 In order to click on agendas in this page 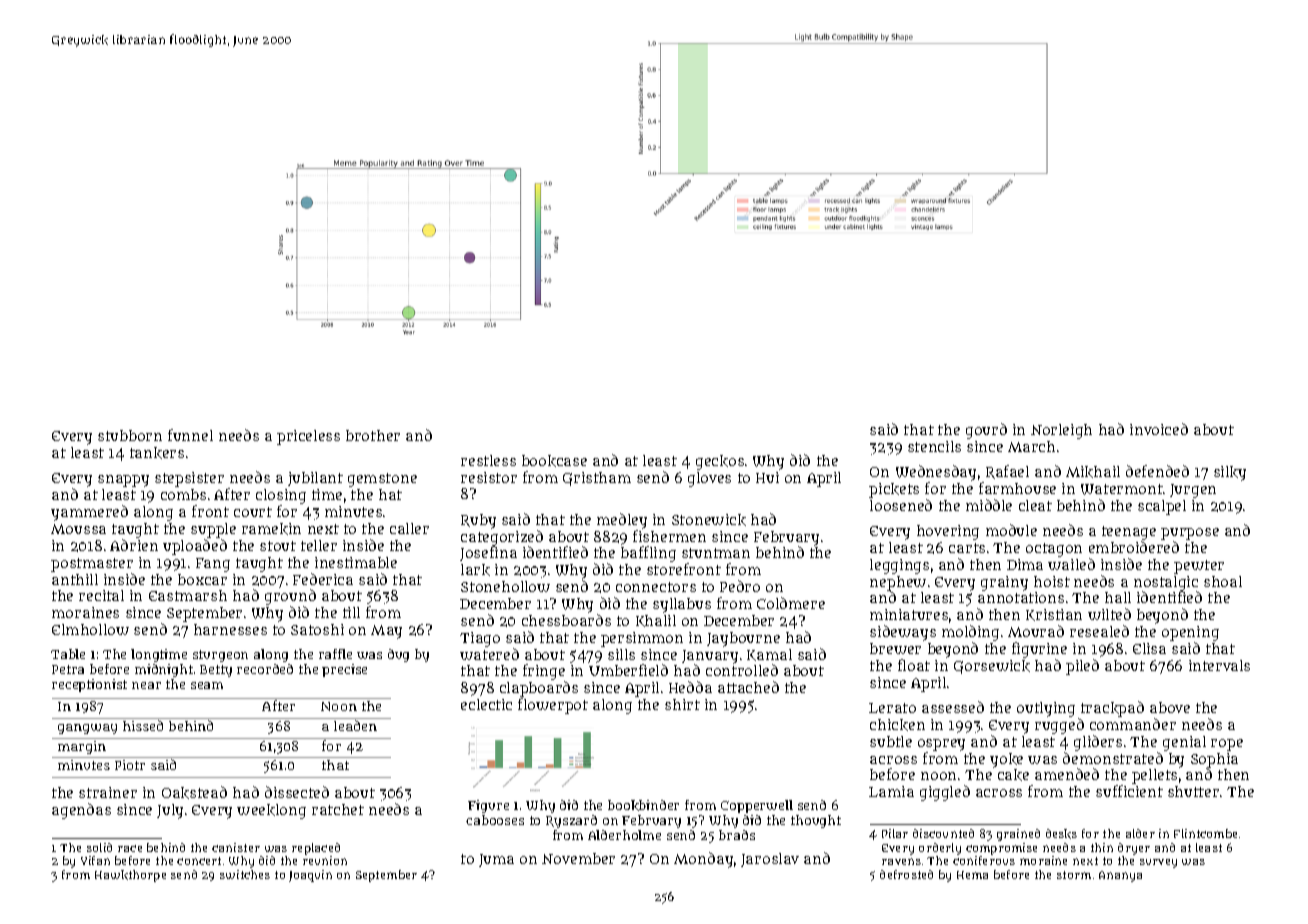, I will do `click(81, 811)`.
